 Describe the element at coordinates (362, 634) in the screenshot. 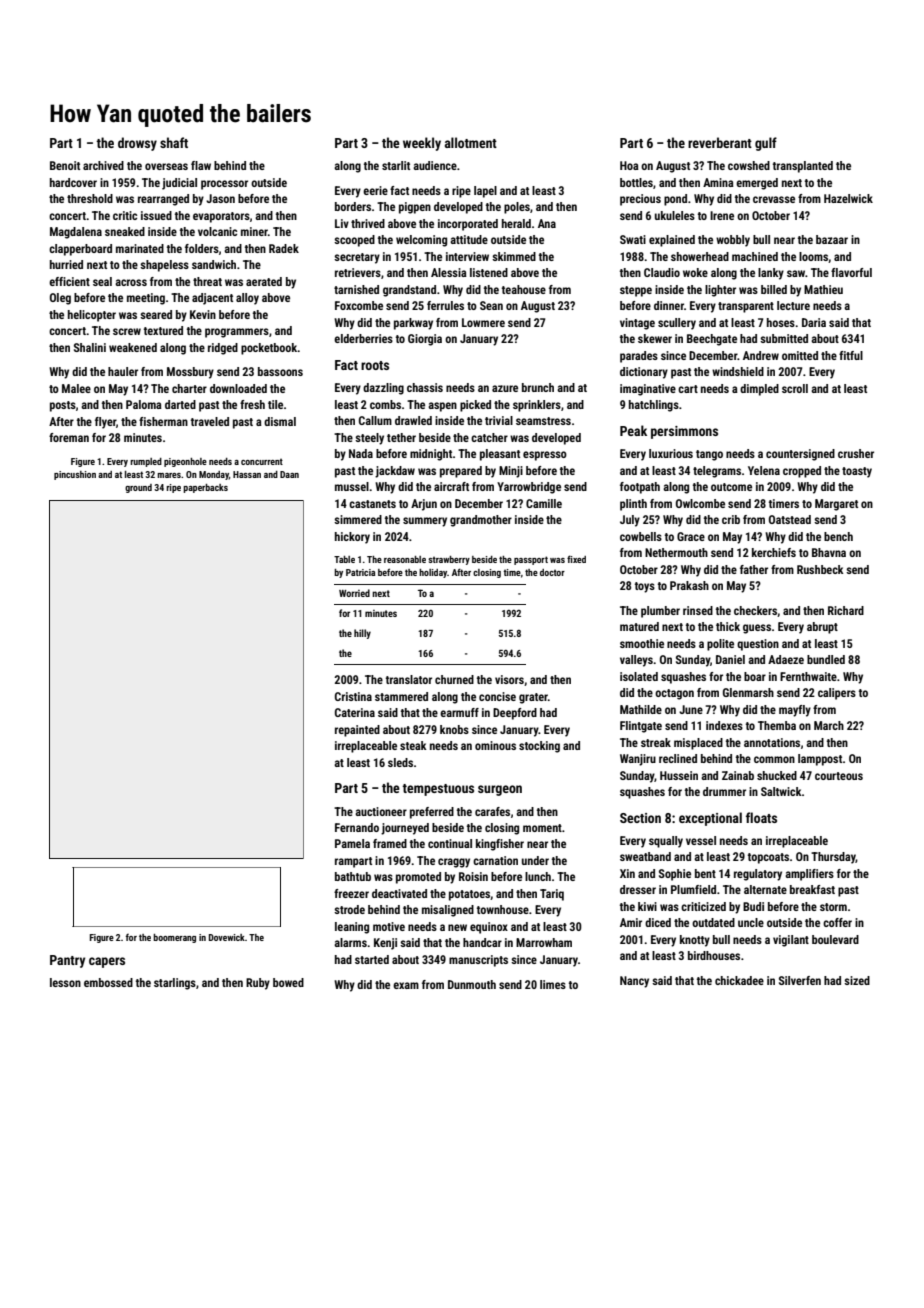

I see `hilly` at that location.
